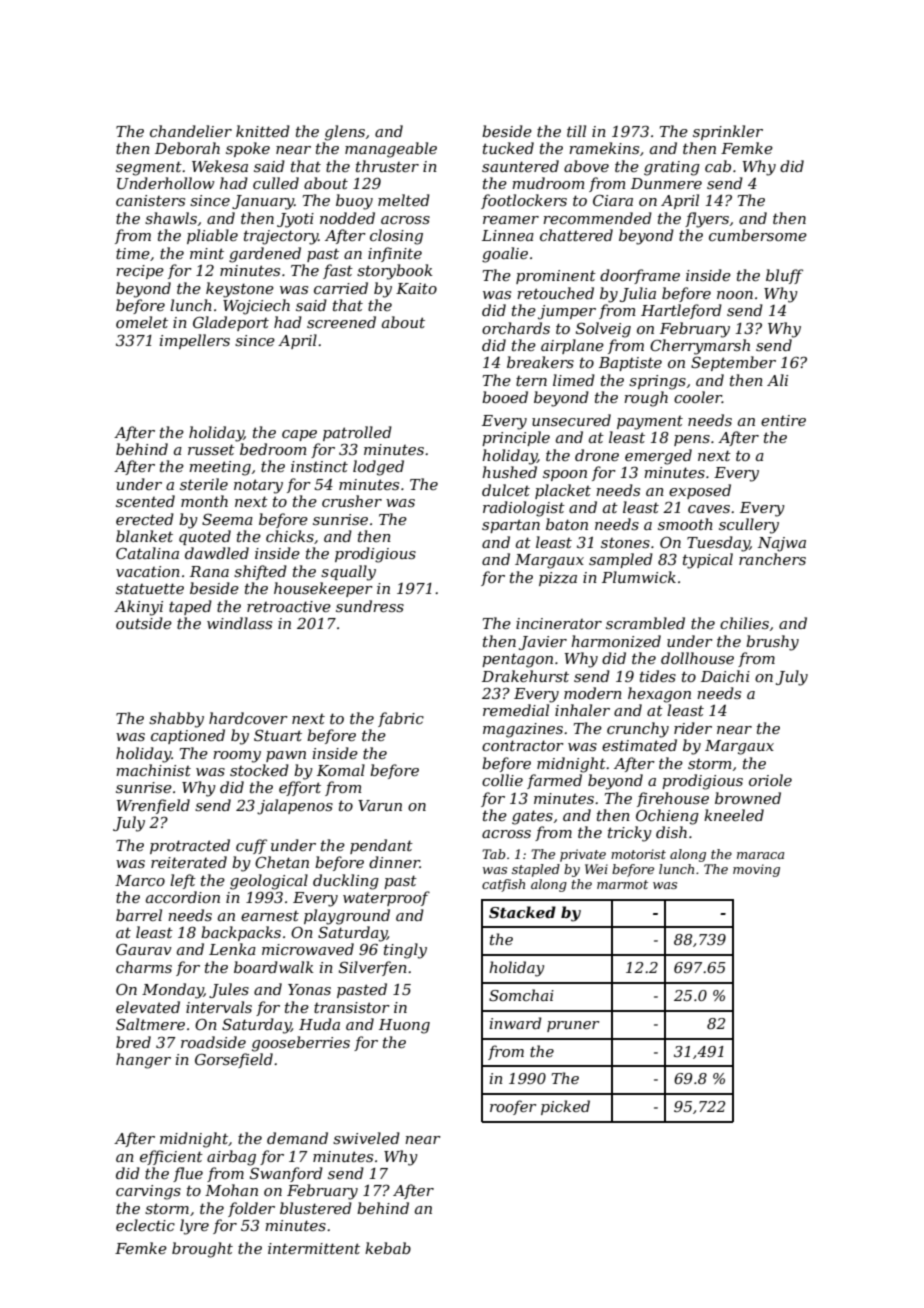 The image size is (924, 1308). Describe the element at coordinates (263, 131) in the screenshot. I see `knitted` at that location.
